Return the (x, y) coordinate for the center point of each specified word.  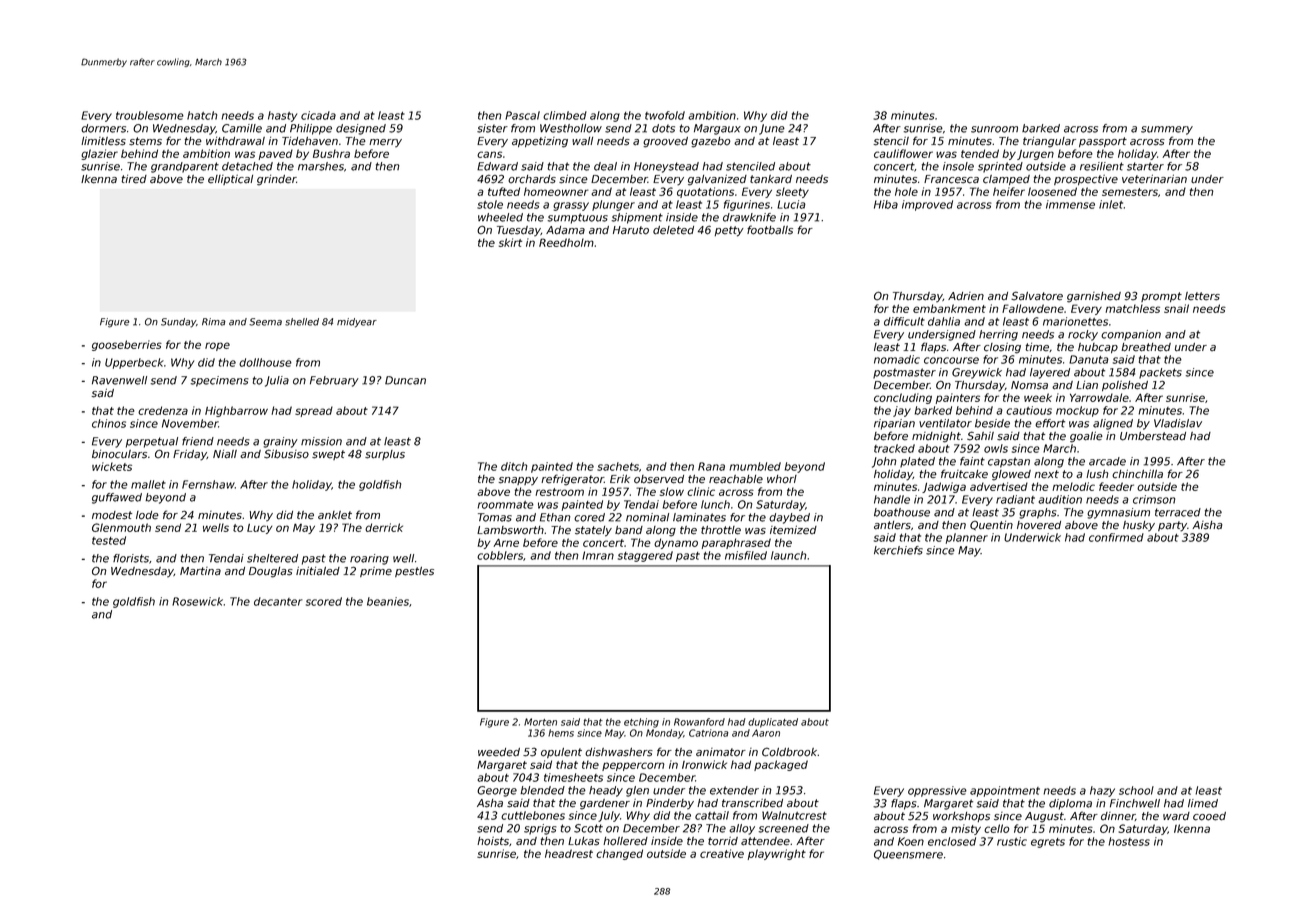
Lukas (584, 841)
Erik (620, 478)
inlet (1111, 204)
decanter (278, 601)
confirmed (1116, 537)
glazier (99, 154)
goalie (1086, 437)
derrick (384, 527)
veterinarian (1154, 179)
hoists (493, 841)
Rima (214, 322)
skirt (510, 242)
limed (1203, 803)
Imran (598, 555)
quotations (705, 192)
